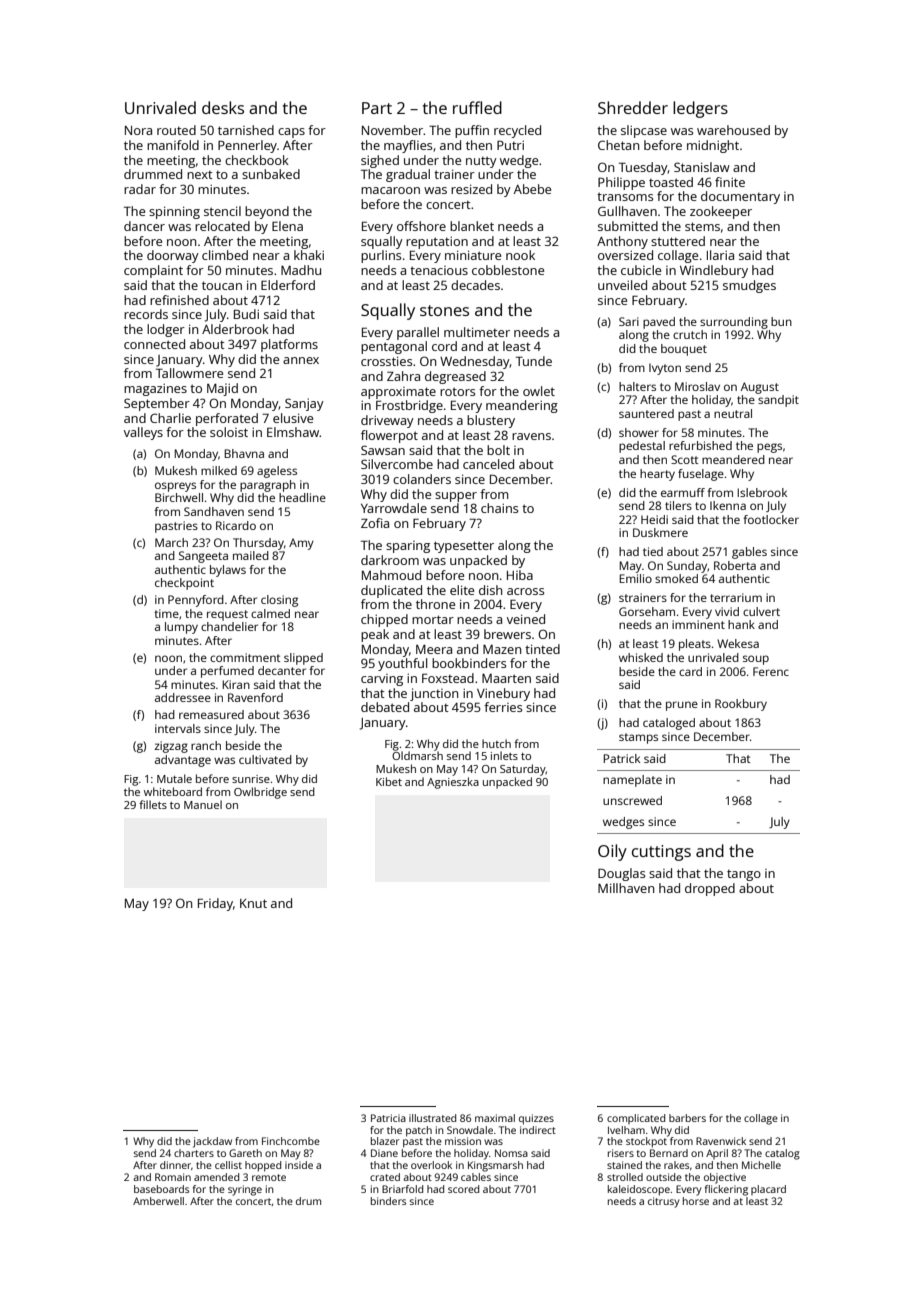  What do you see at coordinates (769, 448) in the document?
I see `pegs` at bounding box center [769, 448].
